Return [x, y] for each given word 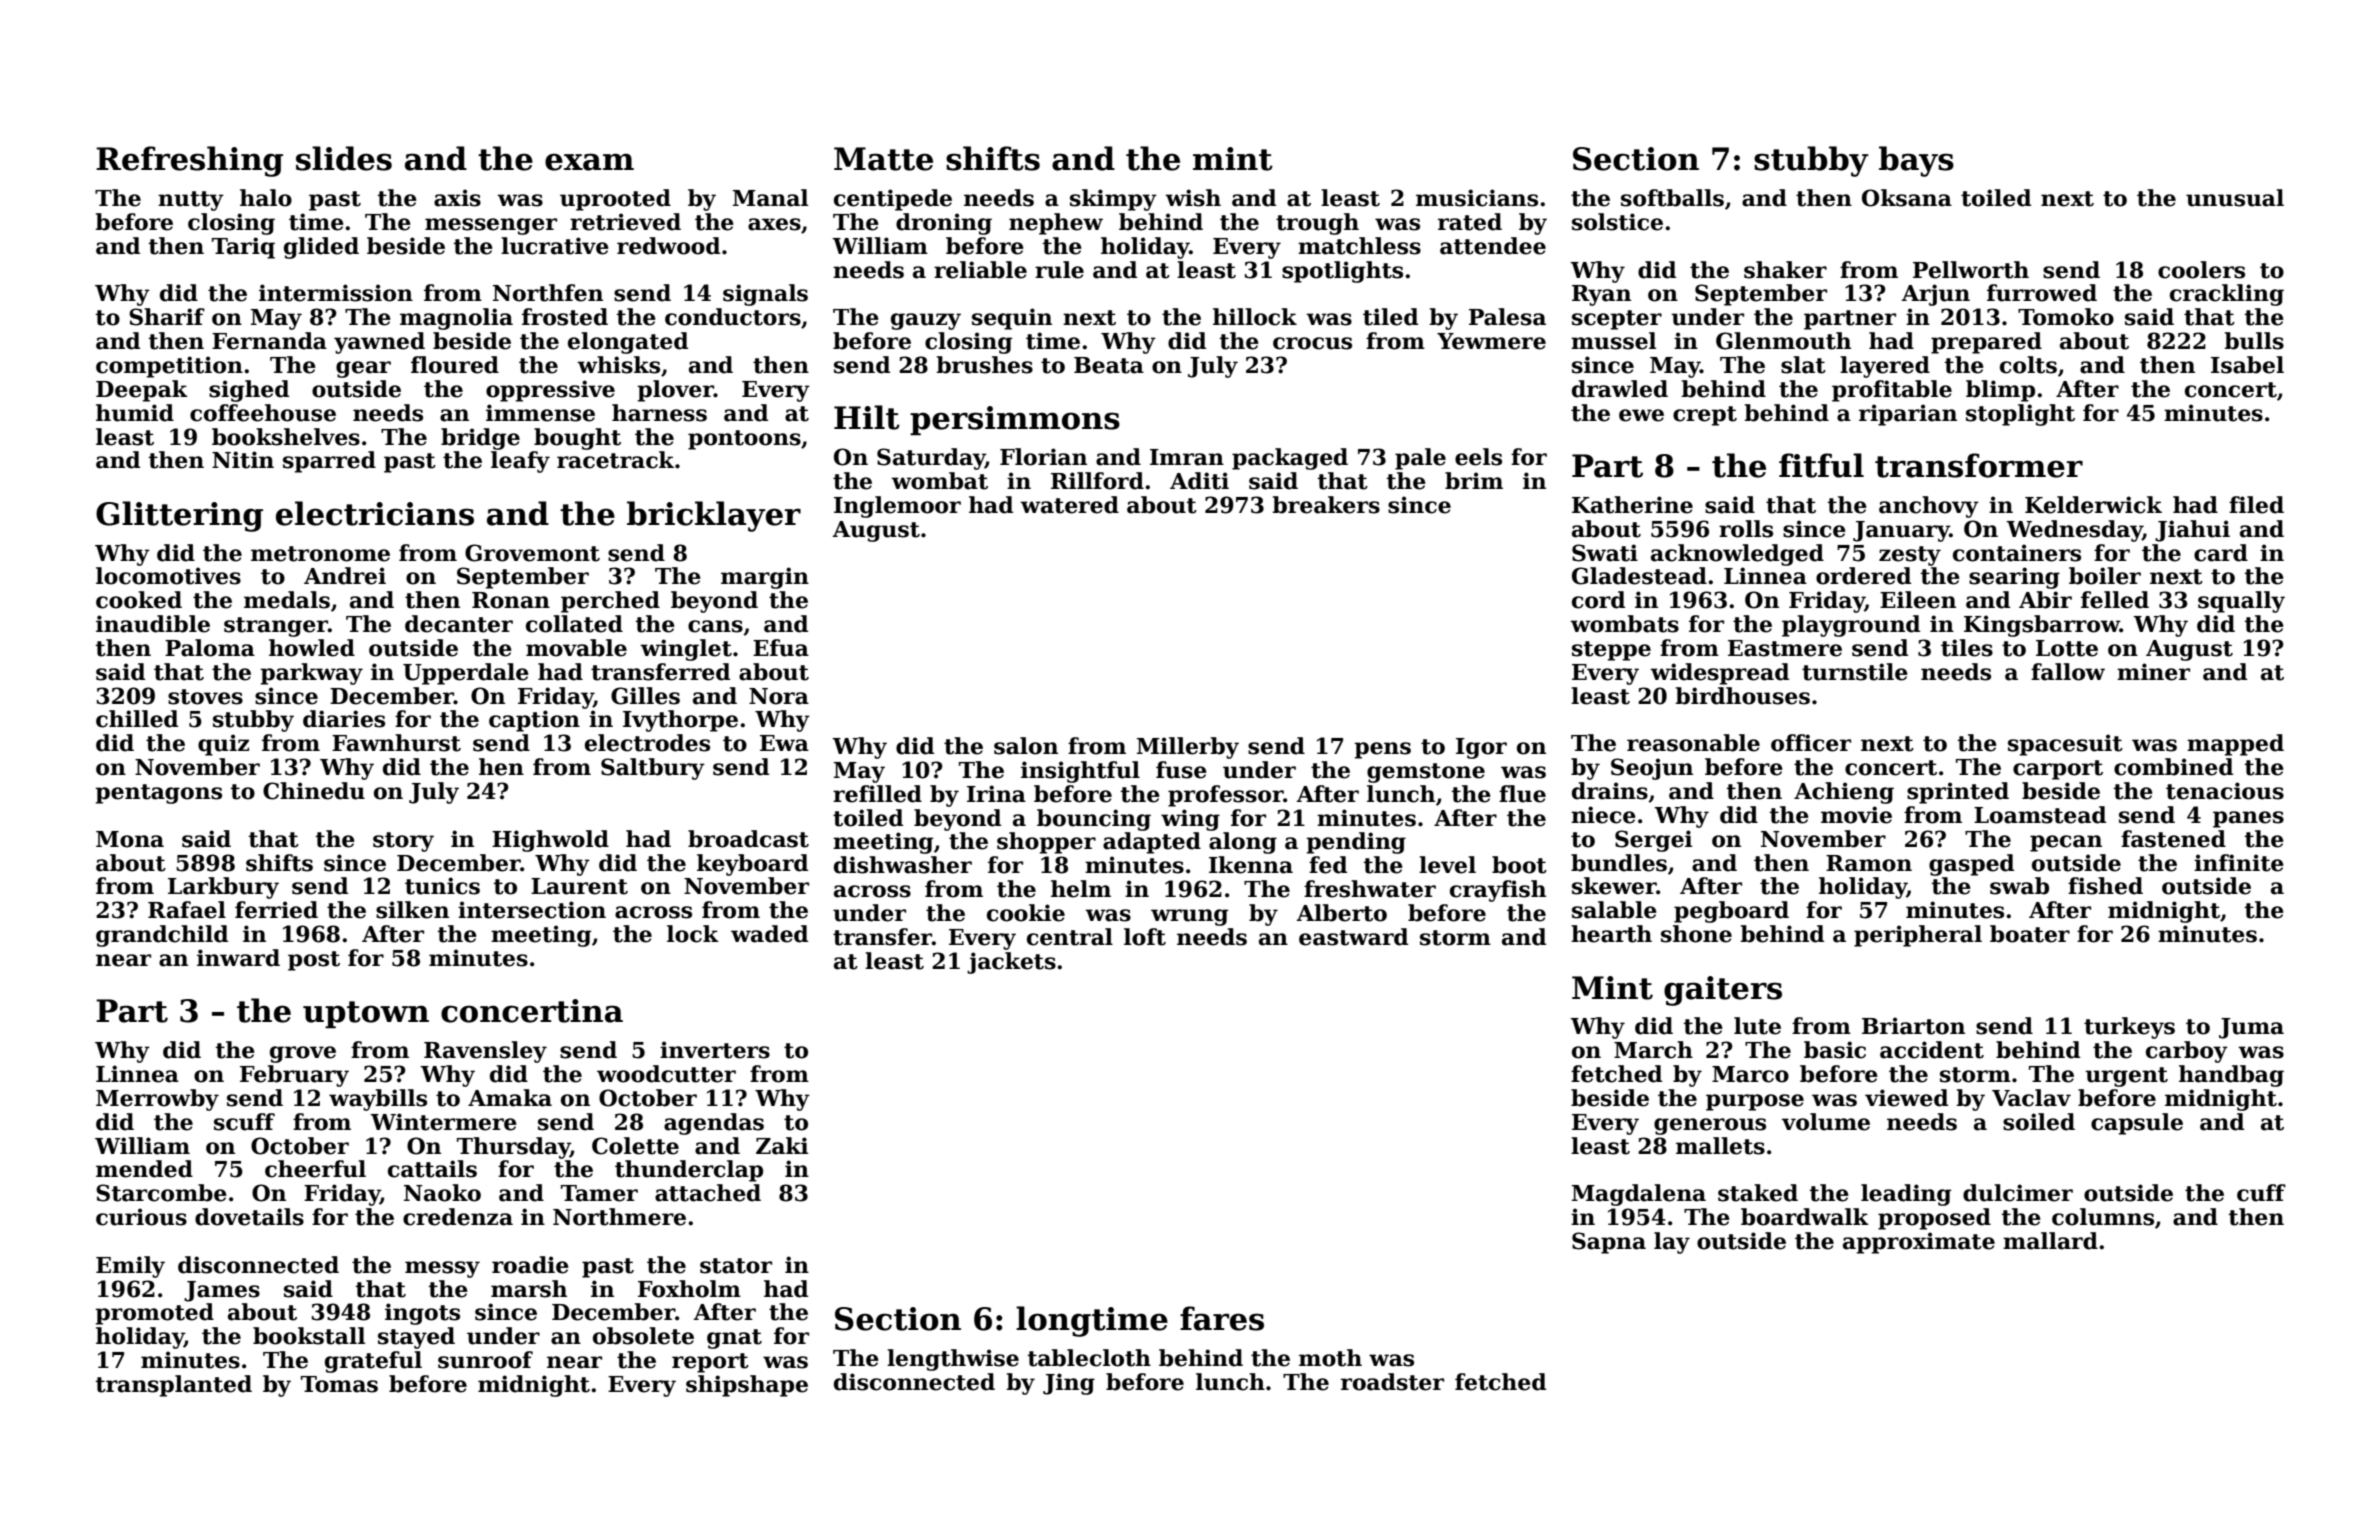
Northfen [548, 293]
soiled [2039, 1122]
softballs [1672, 198]
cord [1598, 600]
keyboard [752, 865]
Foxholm [689, 1289]
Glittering [179, 516]
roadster [1392, 1382]
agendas [714, 1124]
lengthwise [953, 1360]
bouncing [1094, 820]
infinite [2239, 863]
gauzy [926, 321]
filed [2256, 505]
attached [708, 1193]
